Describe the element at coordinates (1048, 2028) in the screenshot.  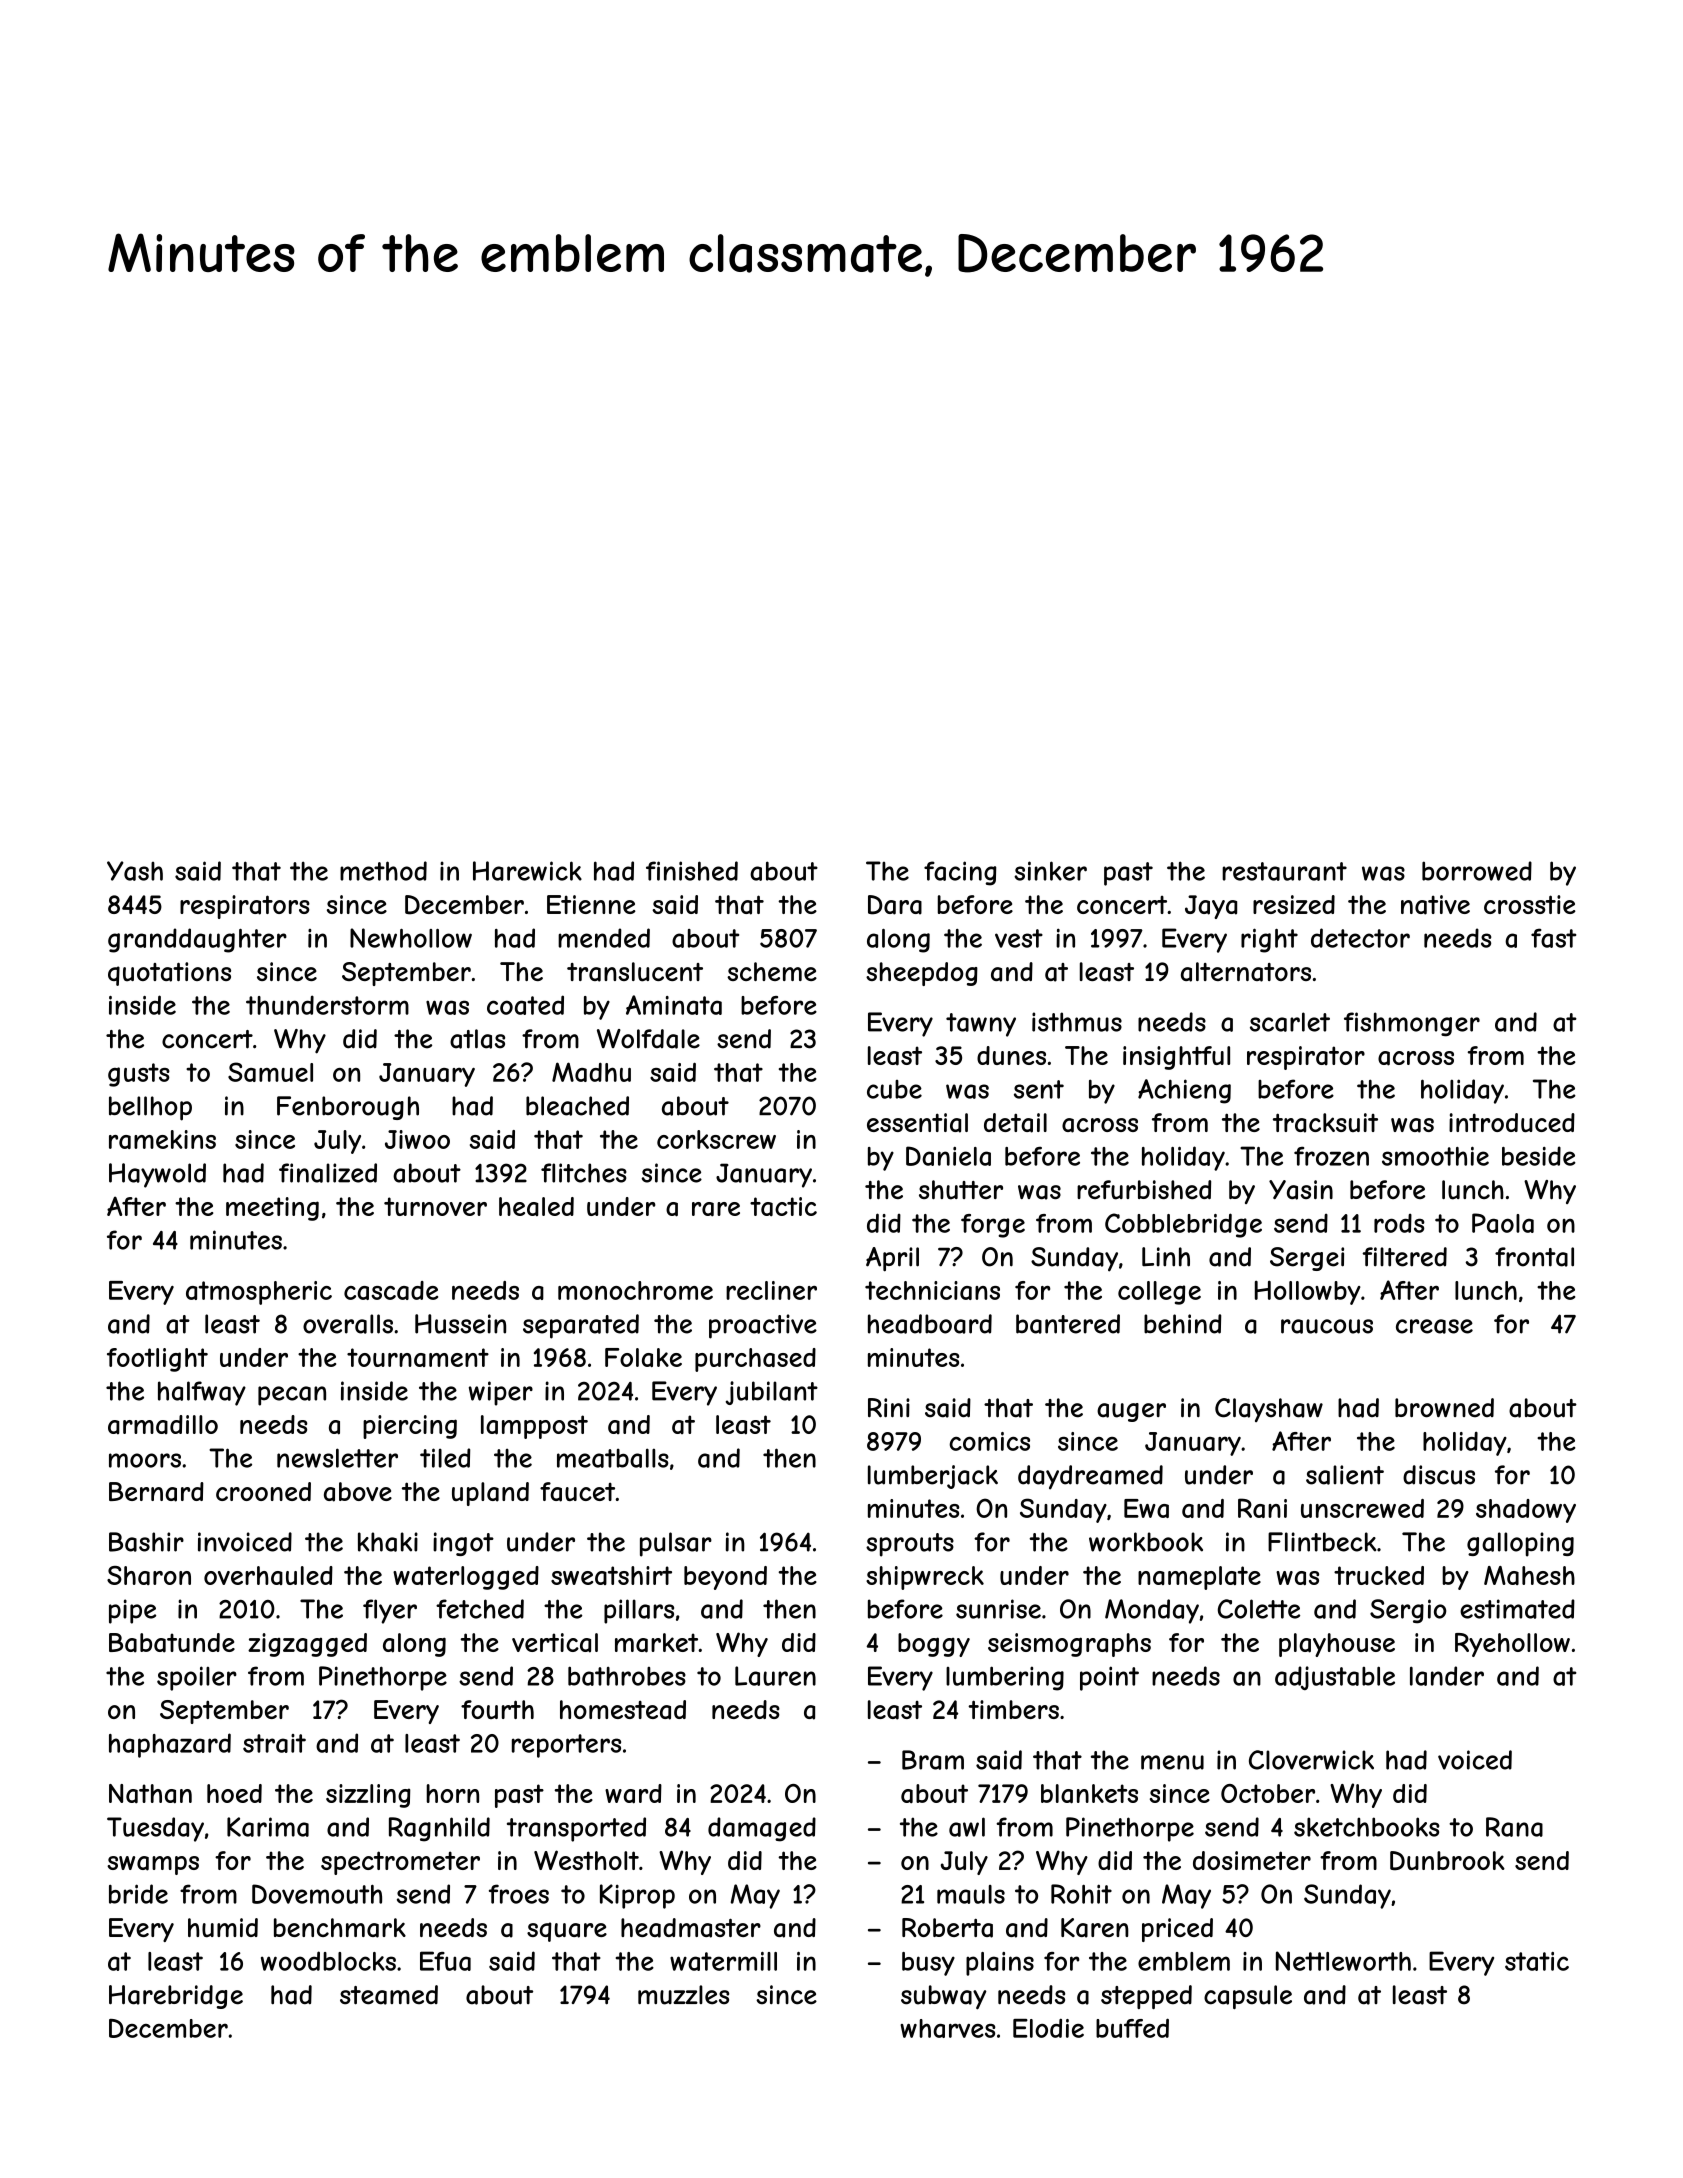
I see `Elodie` at that location.
